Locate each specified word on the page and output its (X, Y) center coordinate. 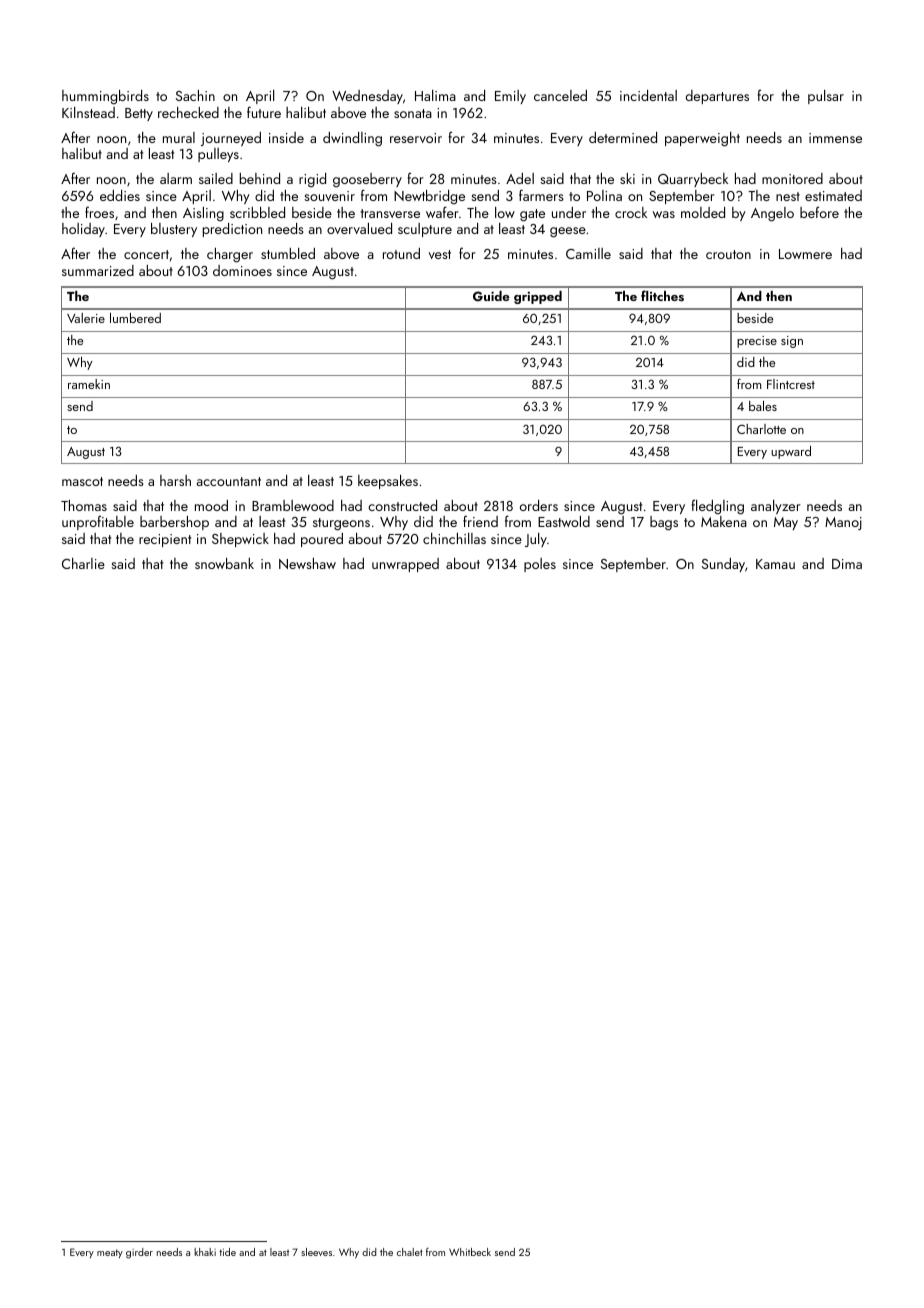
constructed (402, 505)
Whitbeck (470, 1252)
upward (791, 452)
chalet (410, 1252)
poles (540, 565)
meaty (110, 1253)
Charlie (83, 563)
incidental (648, 95)
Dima (847, 564)
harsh (175, 480)
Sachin (195, 95)
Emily (510, 97)
